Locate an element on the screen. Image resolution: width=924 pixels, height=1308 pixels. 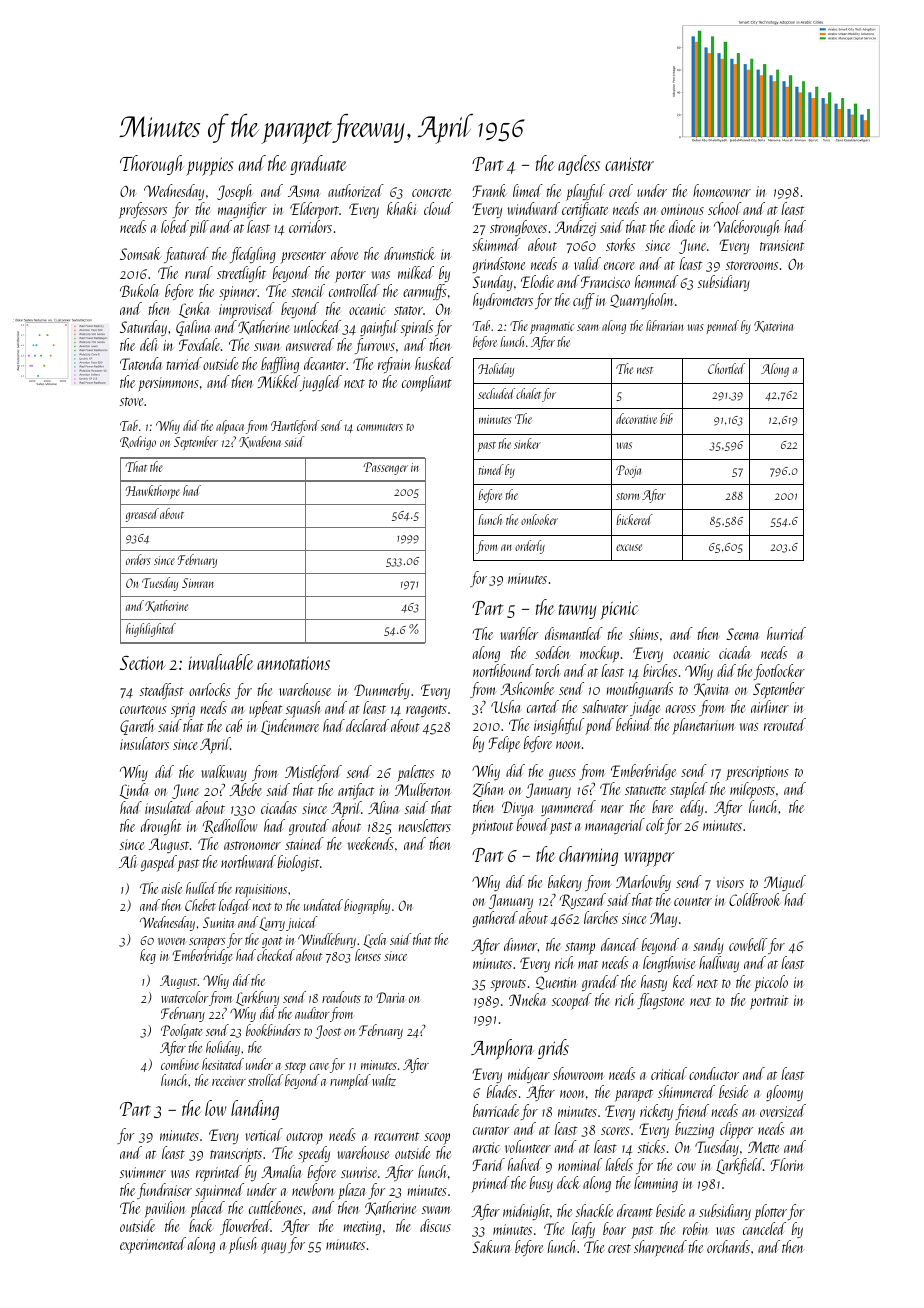
invaluable is located at coordinates (221, 662).
